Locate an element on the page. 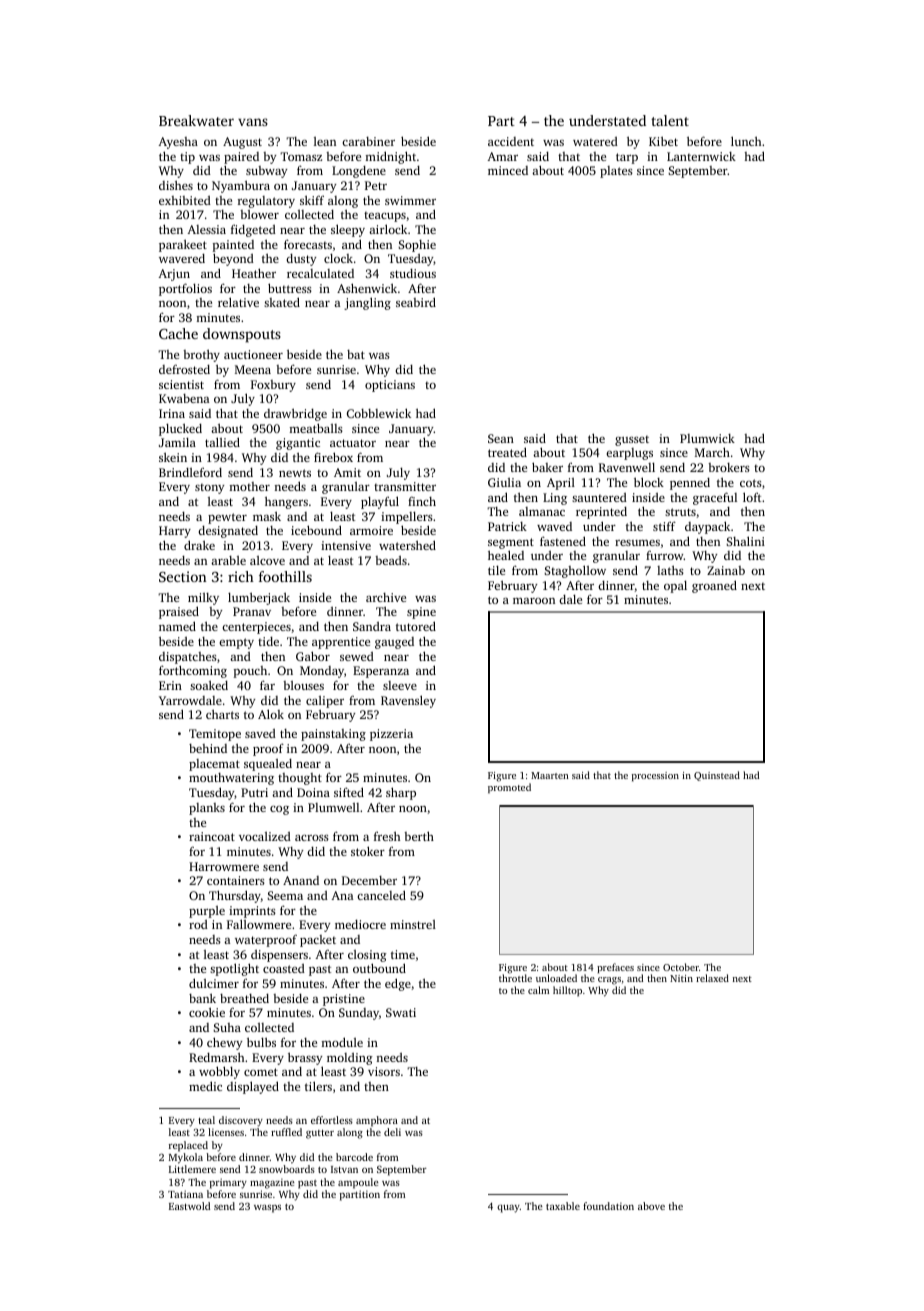 The image size is (924, 1311). Eastwold is located at coordinates (189, 1206).
